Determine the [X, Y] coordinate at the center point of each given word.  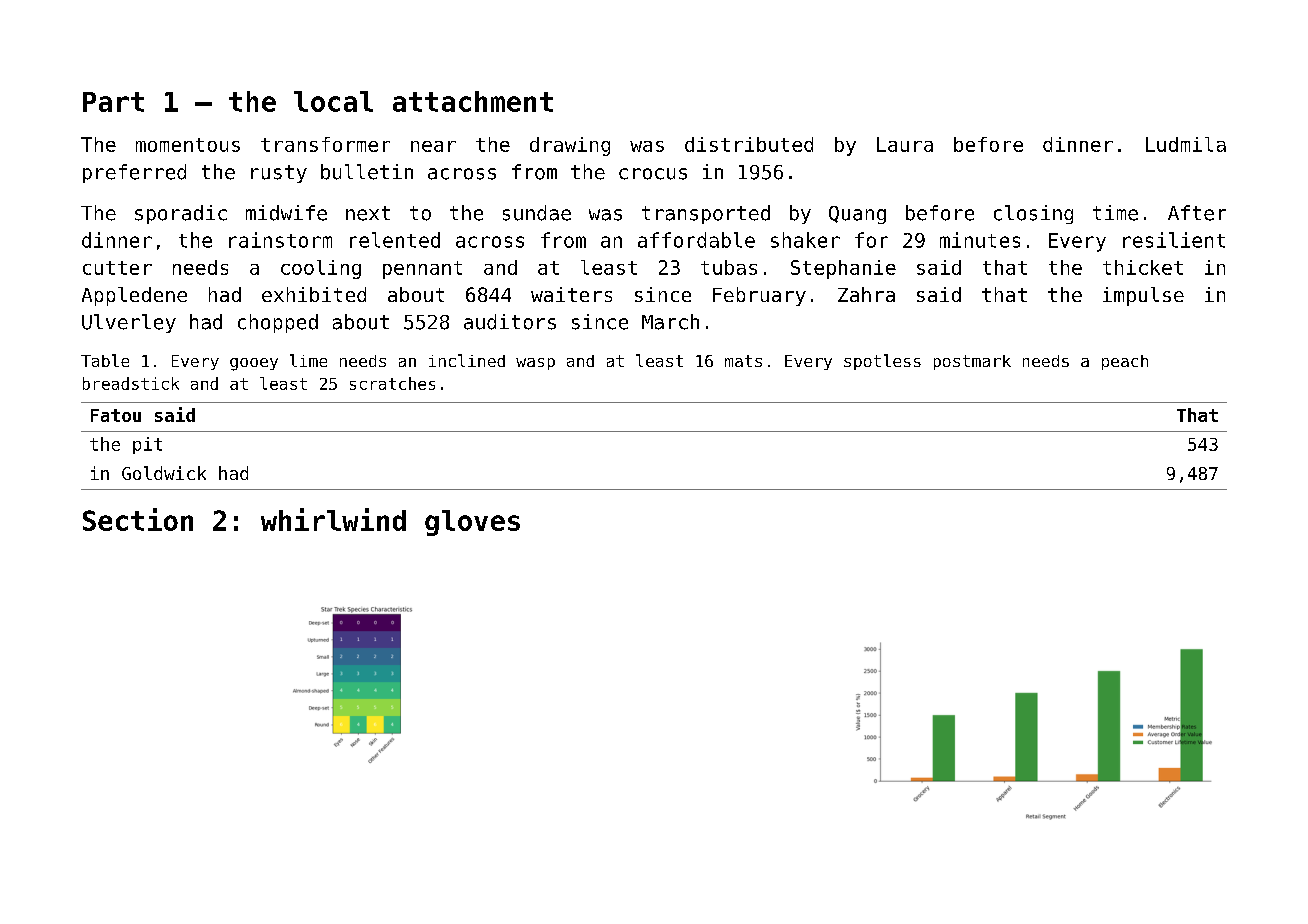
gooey [254, 364]
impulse [1143, 296]
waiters [571, 294]
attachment [473, 101]
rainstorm [280, 240]
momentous [188, 145]
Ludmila [1186, 144]
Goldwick [164, 473]
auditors [510, 322]
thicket [1143, 267]
